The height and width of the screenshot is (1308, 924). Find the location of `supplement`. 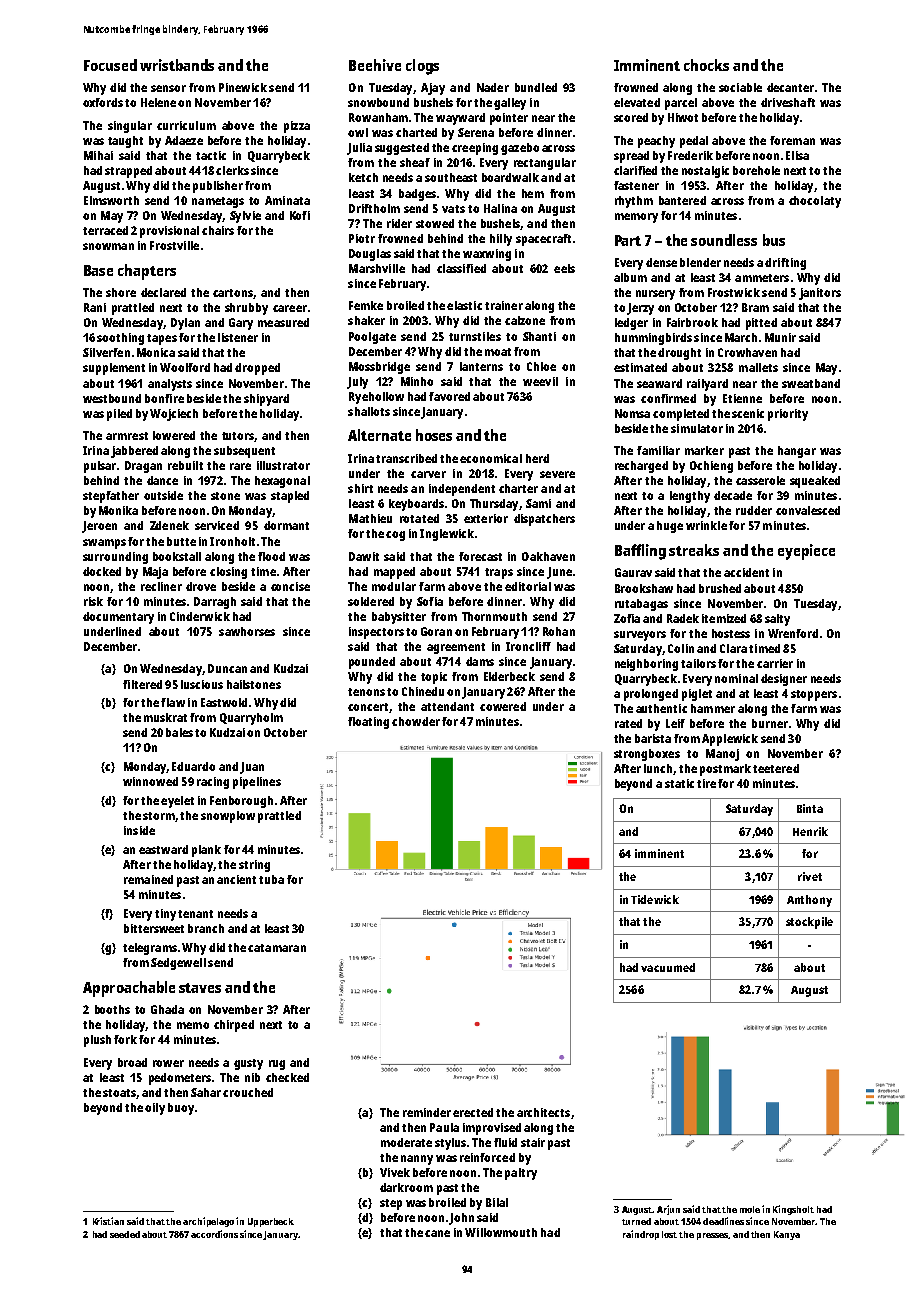

supplement is located at coordinates (114, 369).
